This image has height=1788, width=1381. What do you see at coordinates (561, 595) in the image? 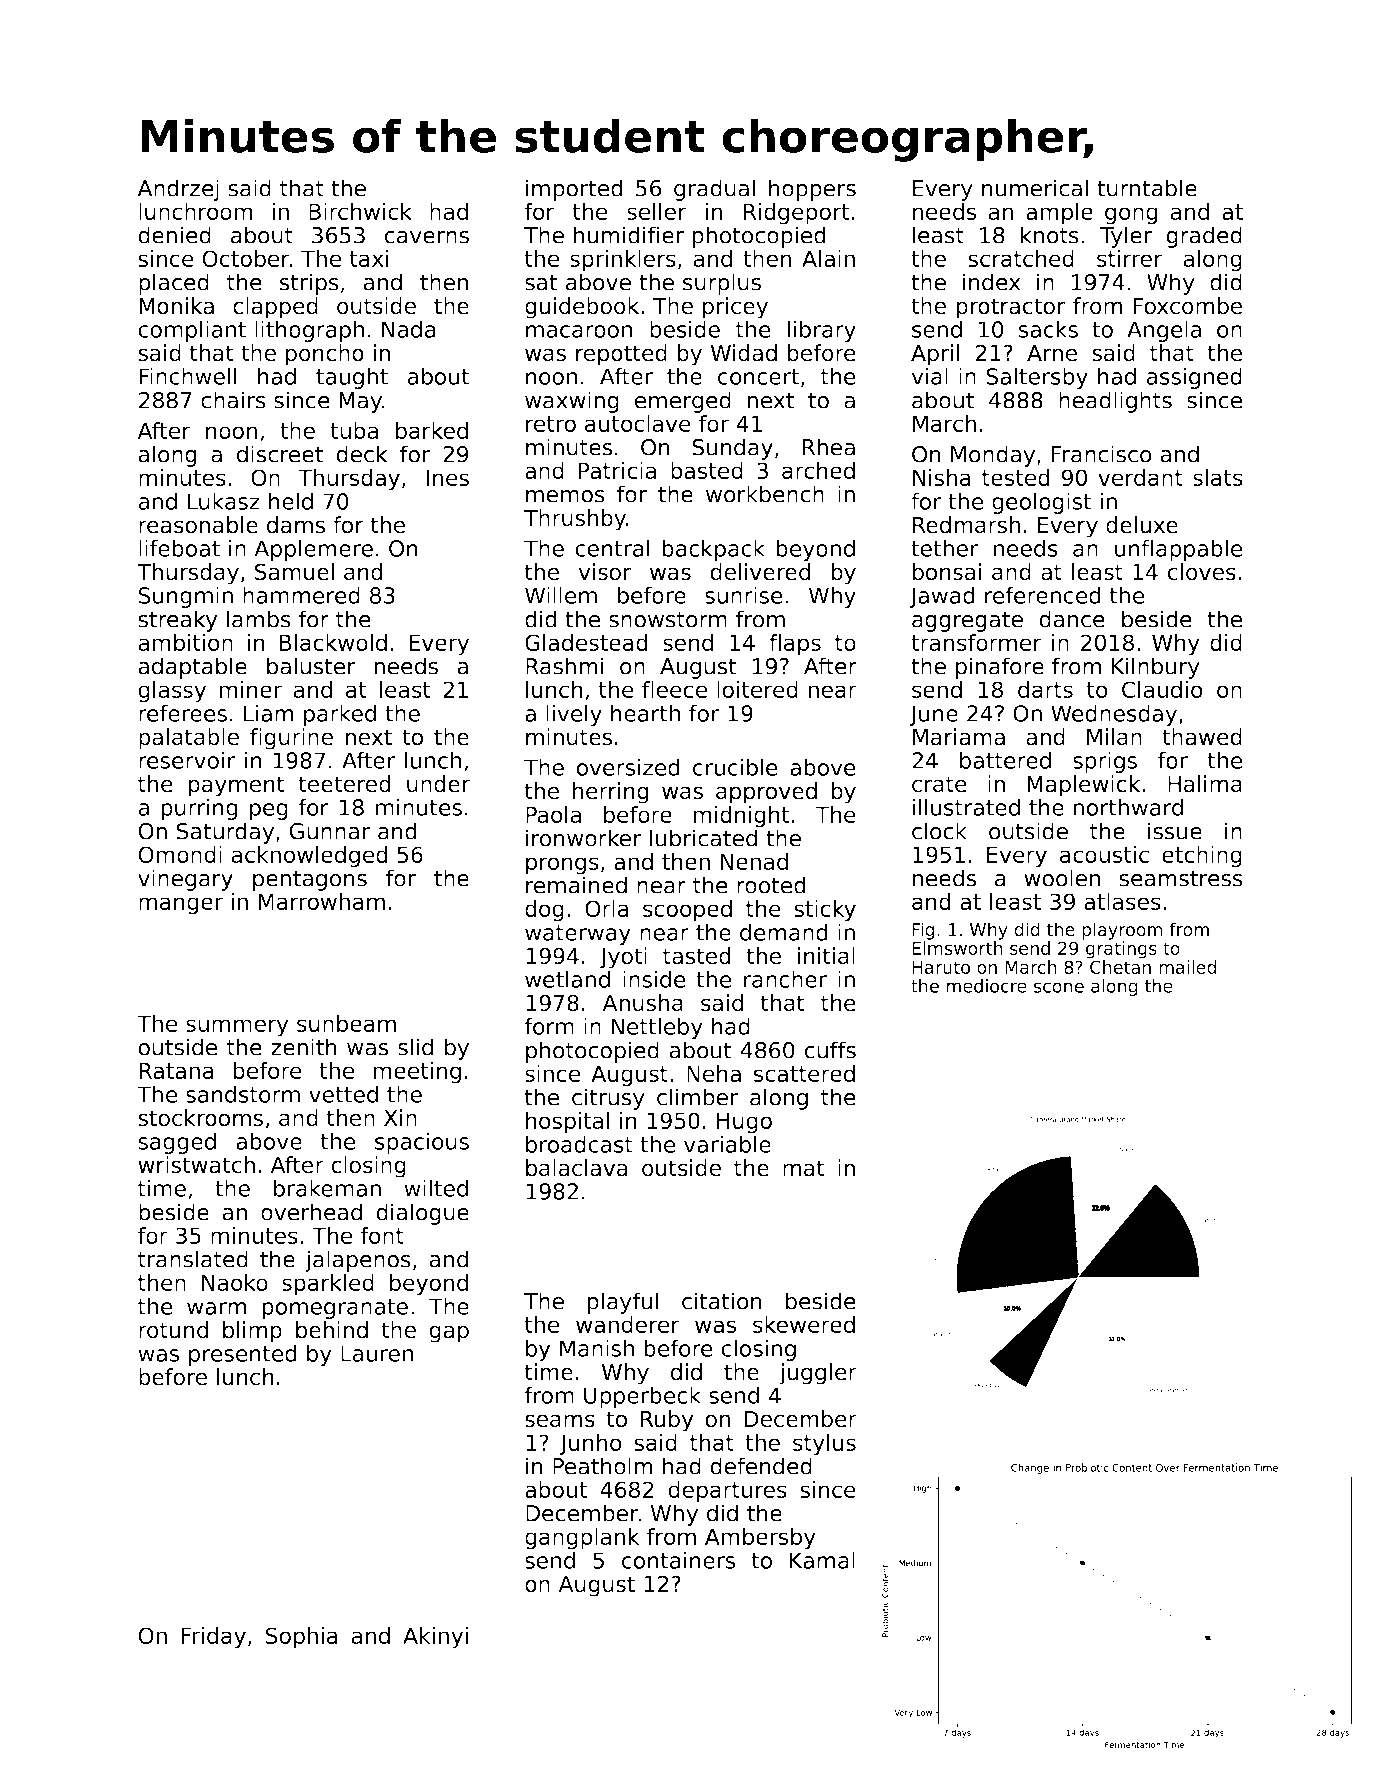
I see `Willem` at bounding box center [561, 595].
